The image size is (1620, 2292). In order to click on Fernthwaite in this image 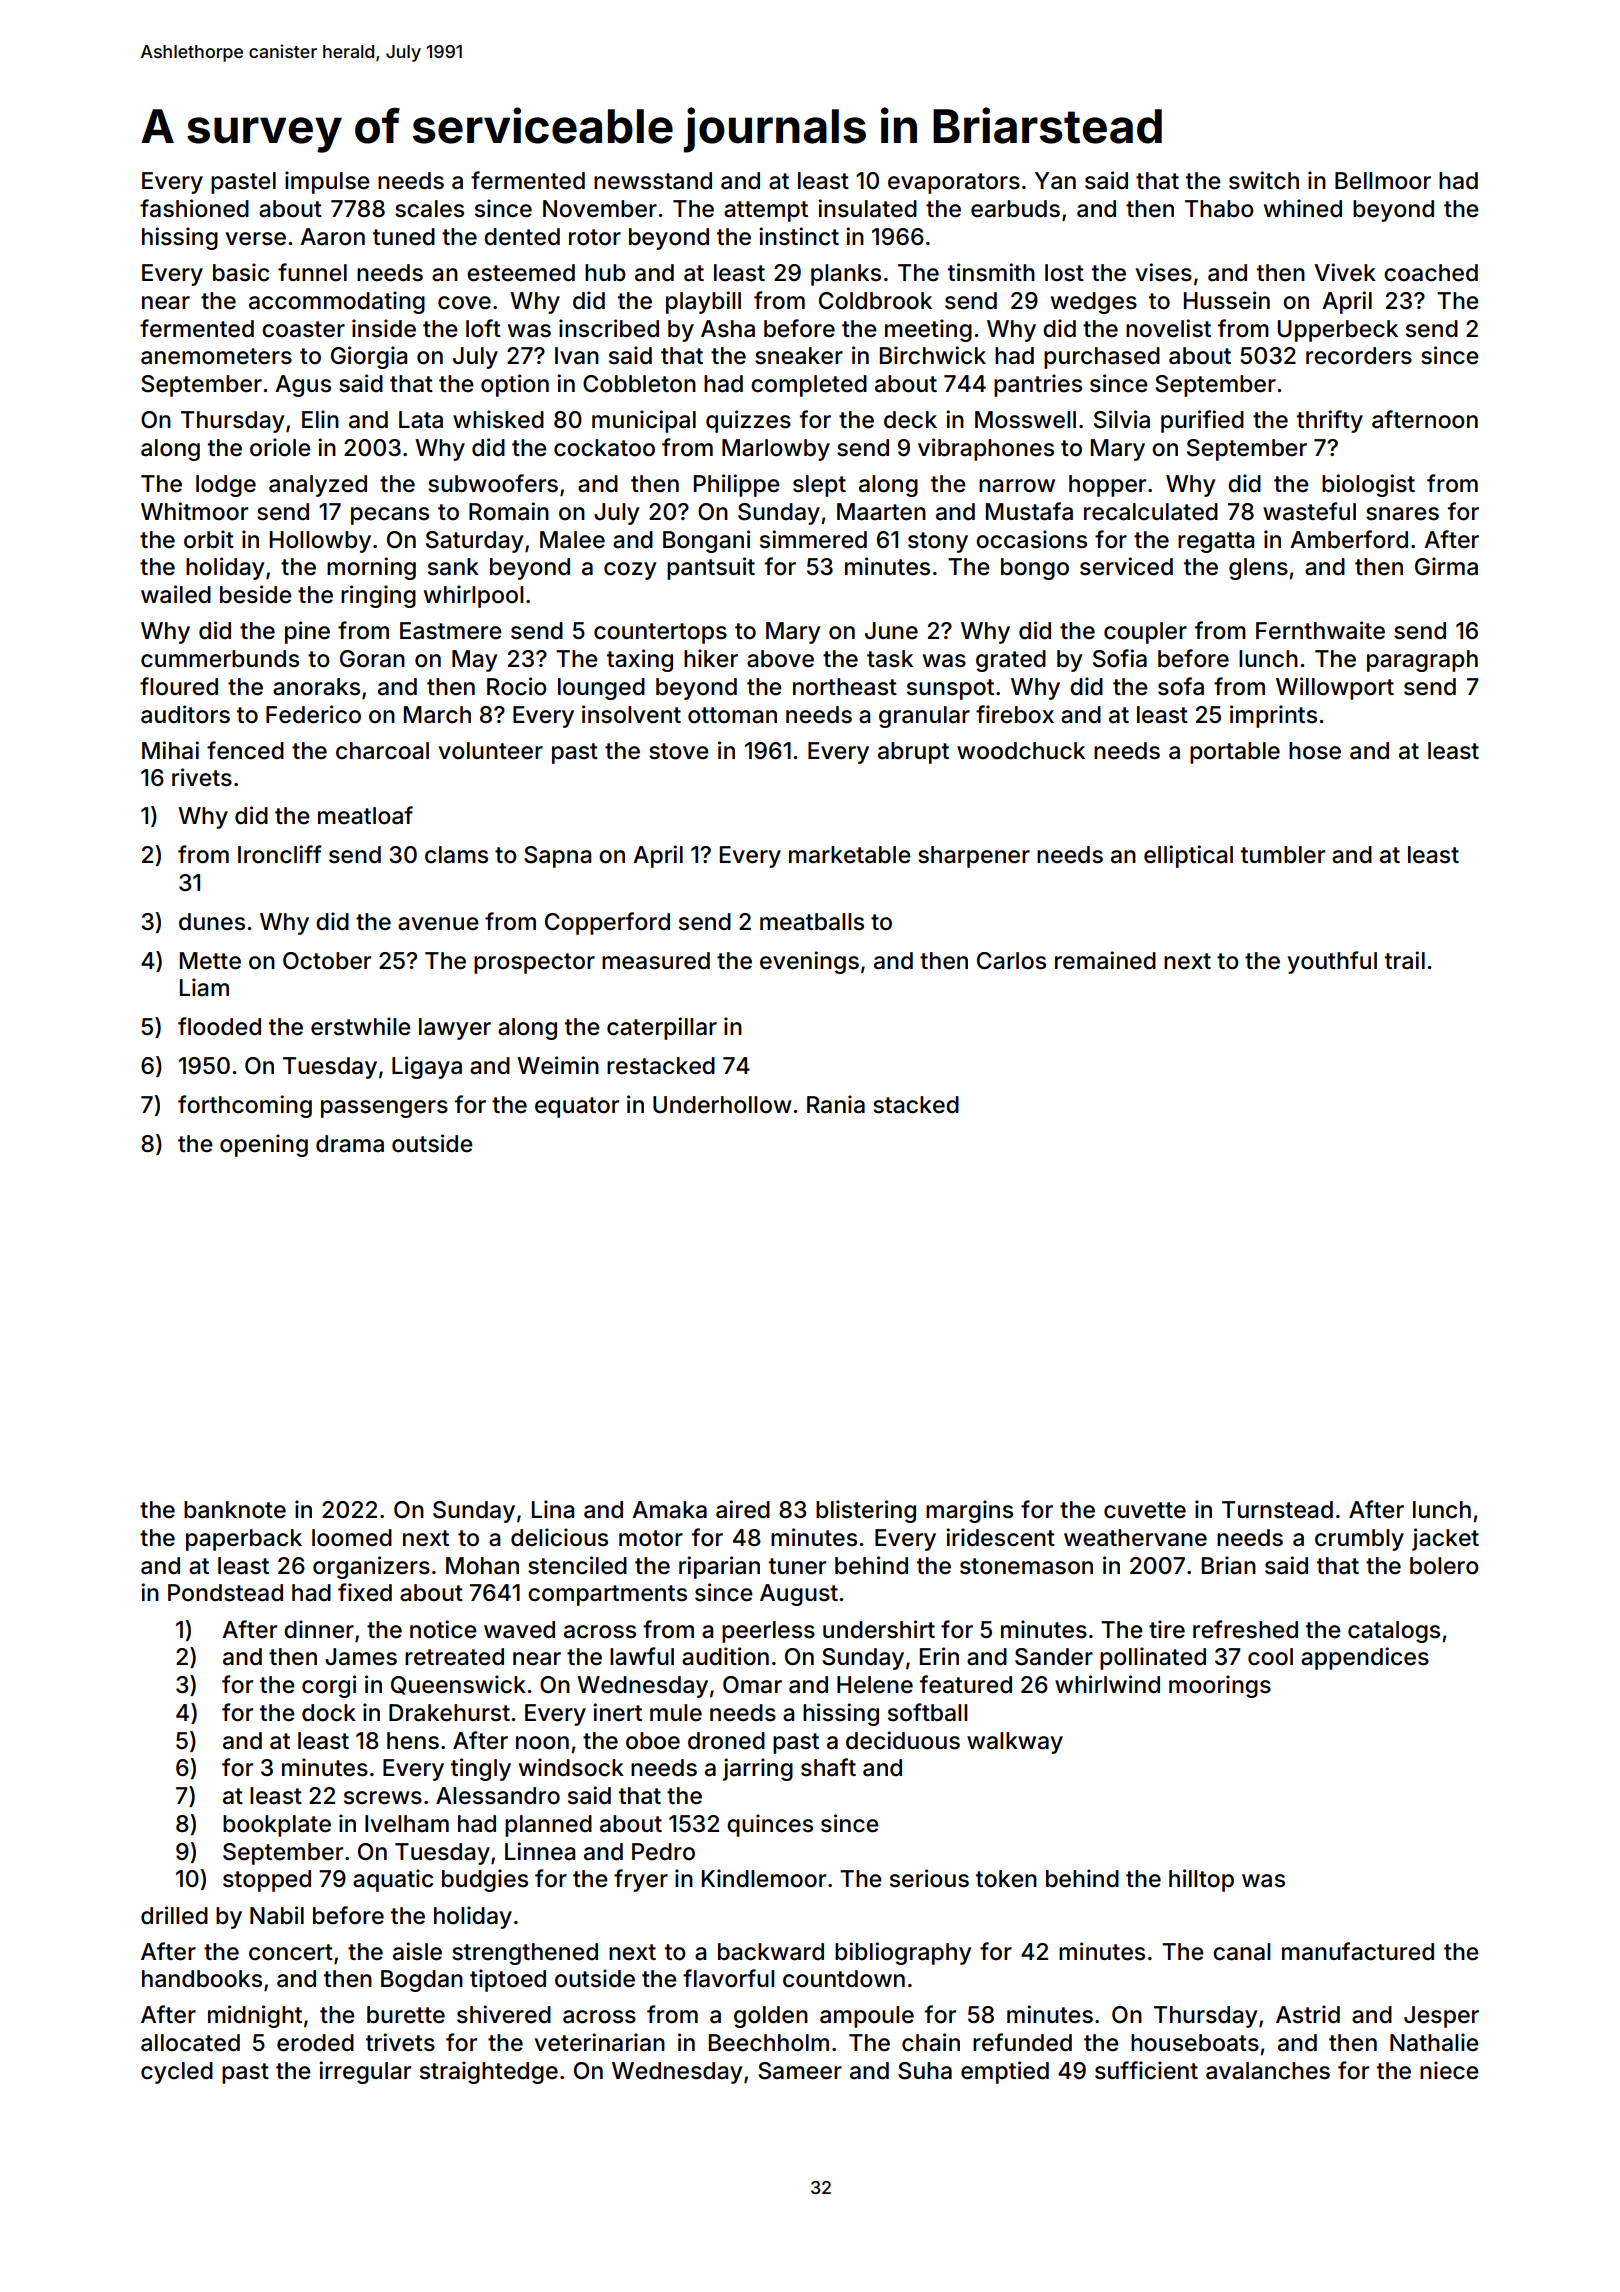, I will do `click(1320, 630)`.
